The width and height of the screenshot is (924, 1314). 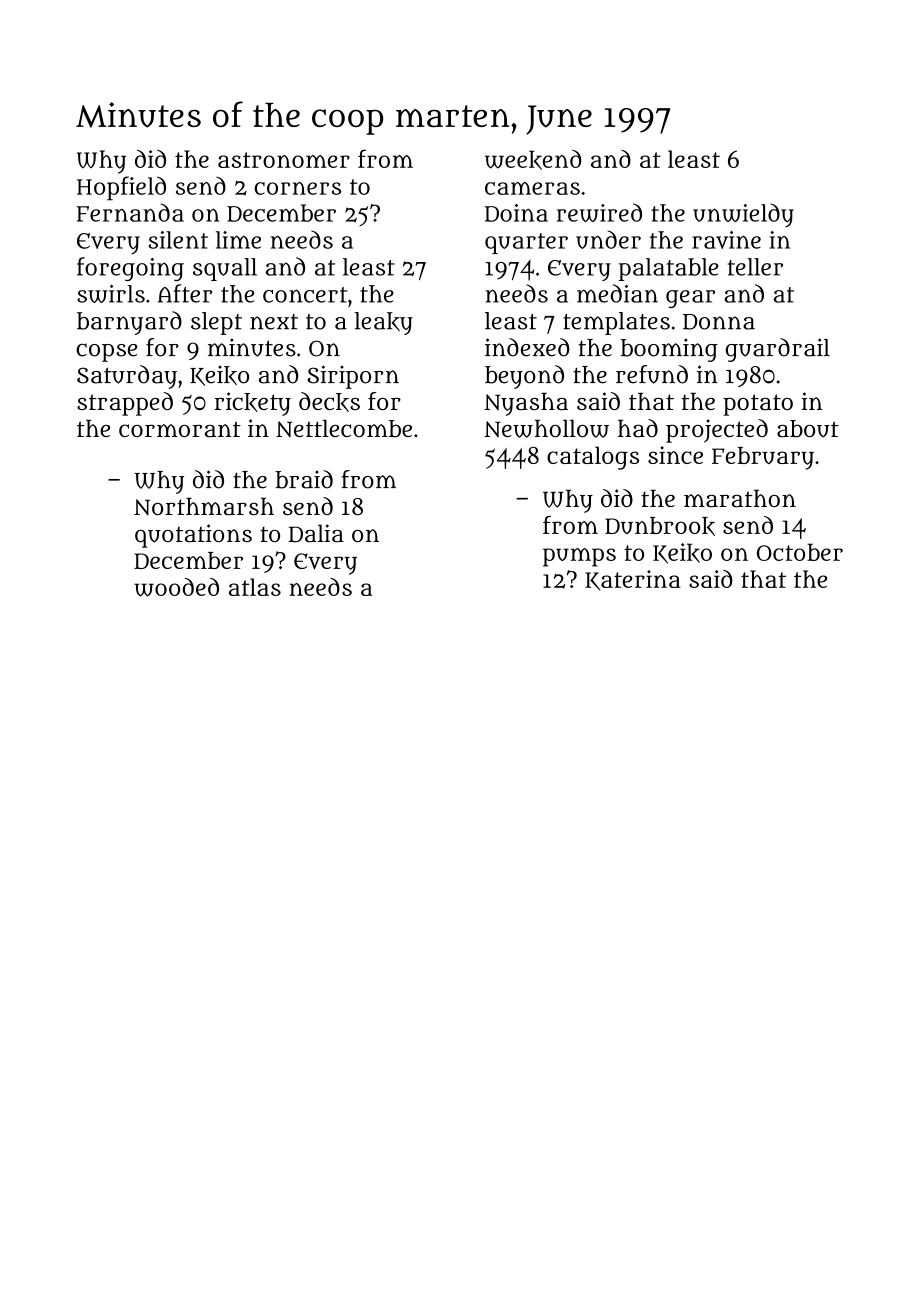 I want to click on atlas, so click(x=255, y=587).
